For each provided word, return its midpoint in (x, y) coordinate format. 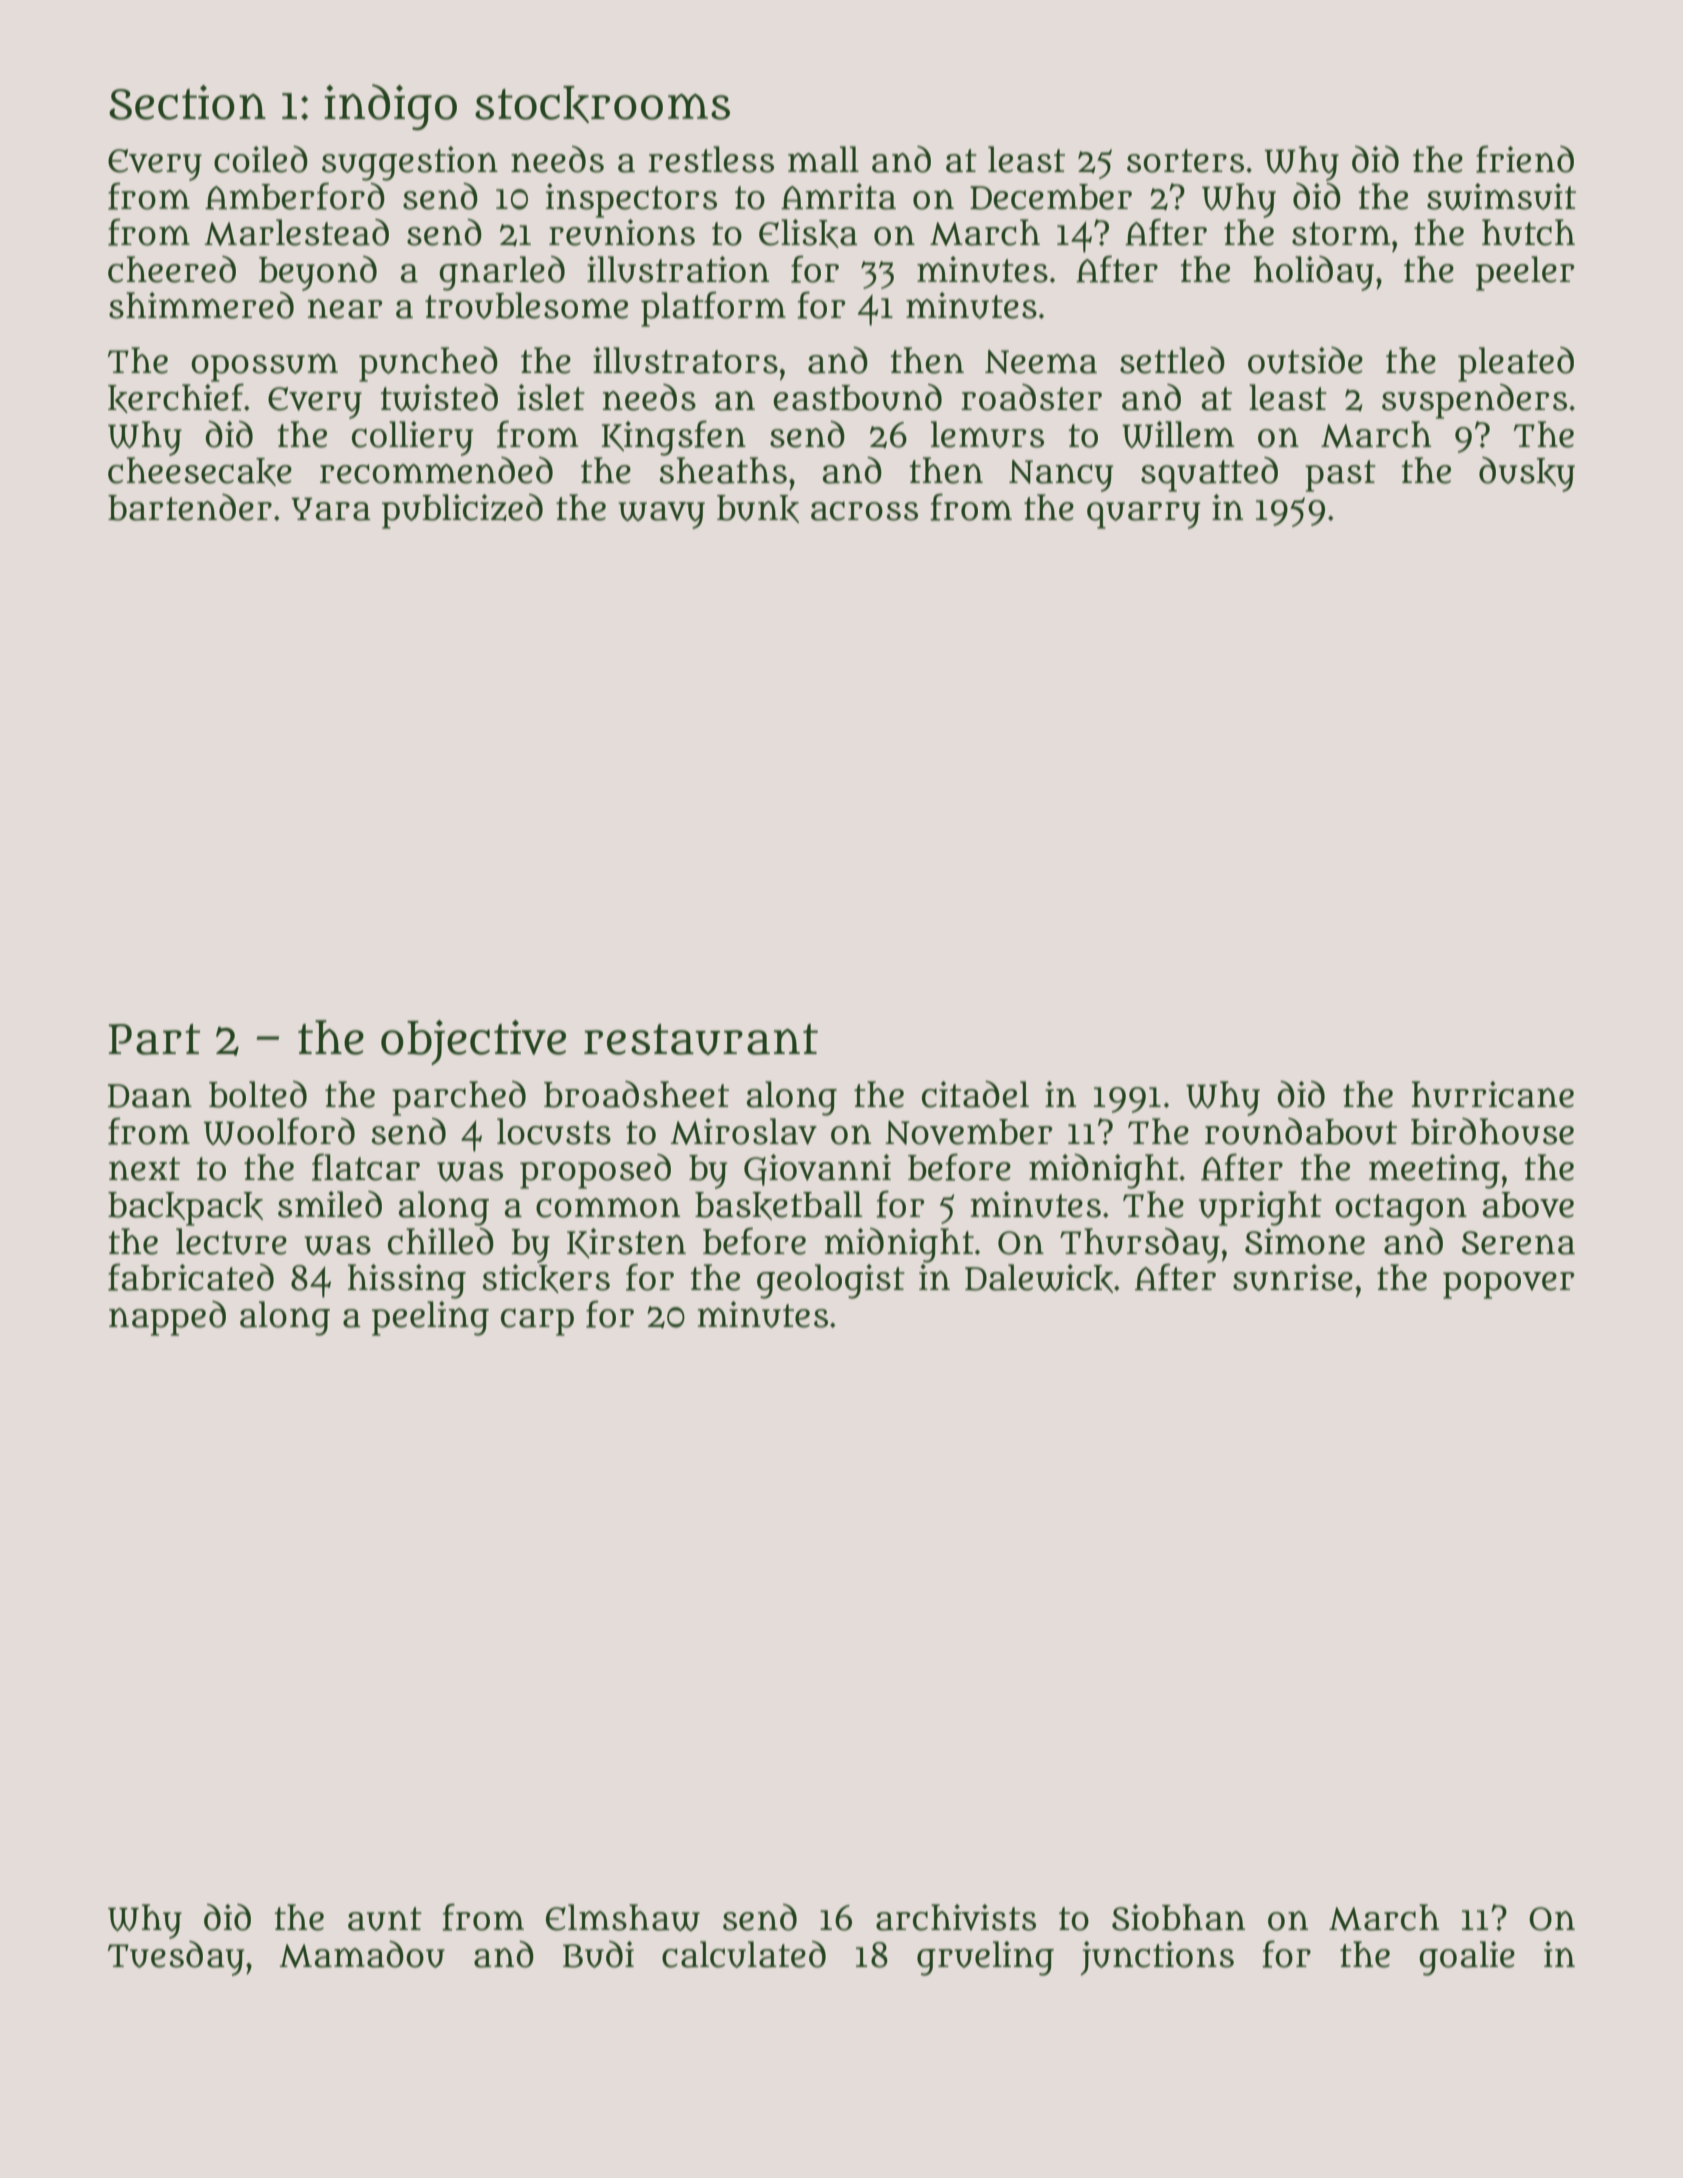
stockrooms (602, 104)
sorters (1185, 161)
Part (154, 1039)
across (864, 511)
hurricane (1493, 1094)
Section (187, 102)
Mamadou (362, 1954)
